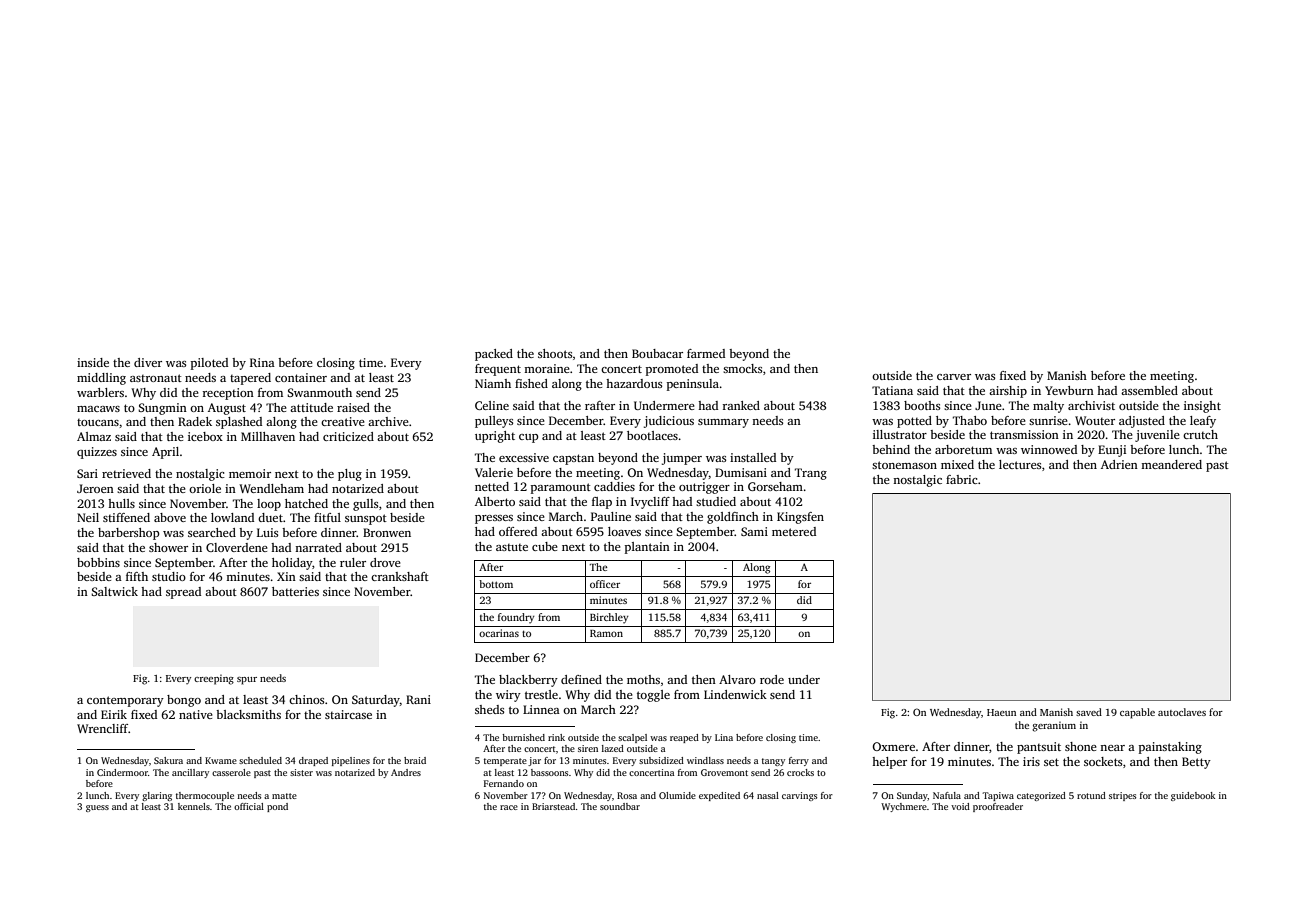  What do you see at coordinates (250, 473) in the image?
I see `memoir` at bounding box center [250, 473].
